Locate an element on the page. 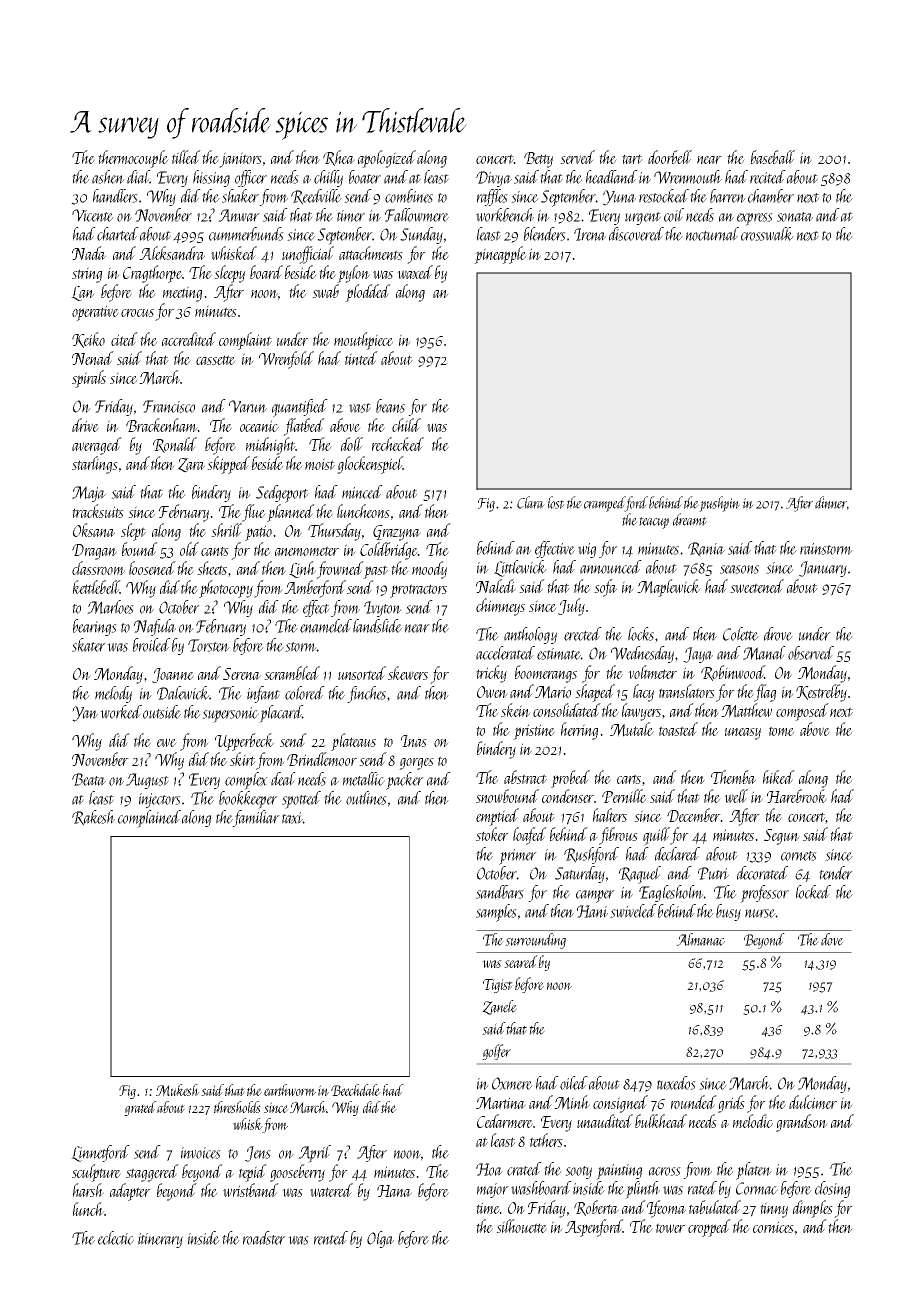  urgent is located at coordinates (643, 218).
